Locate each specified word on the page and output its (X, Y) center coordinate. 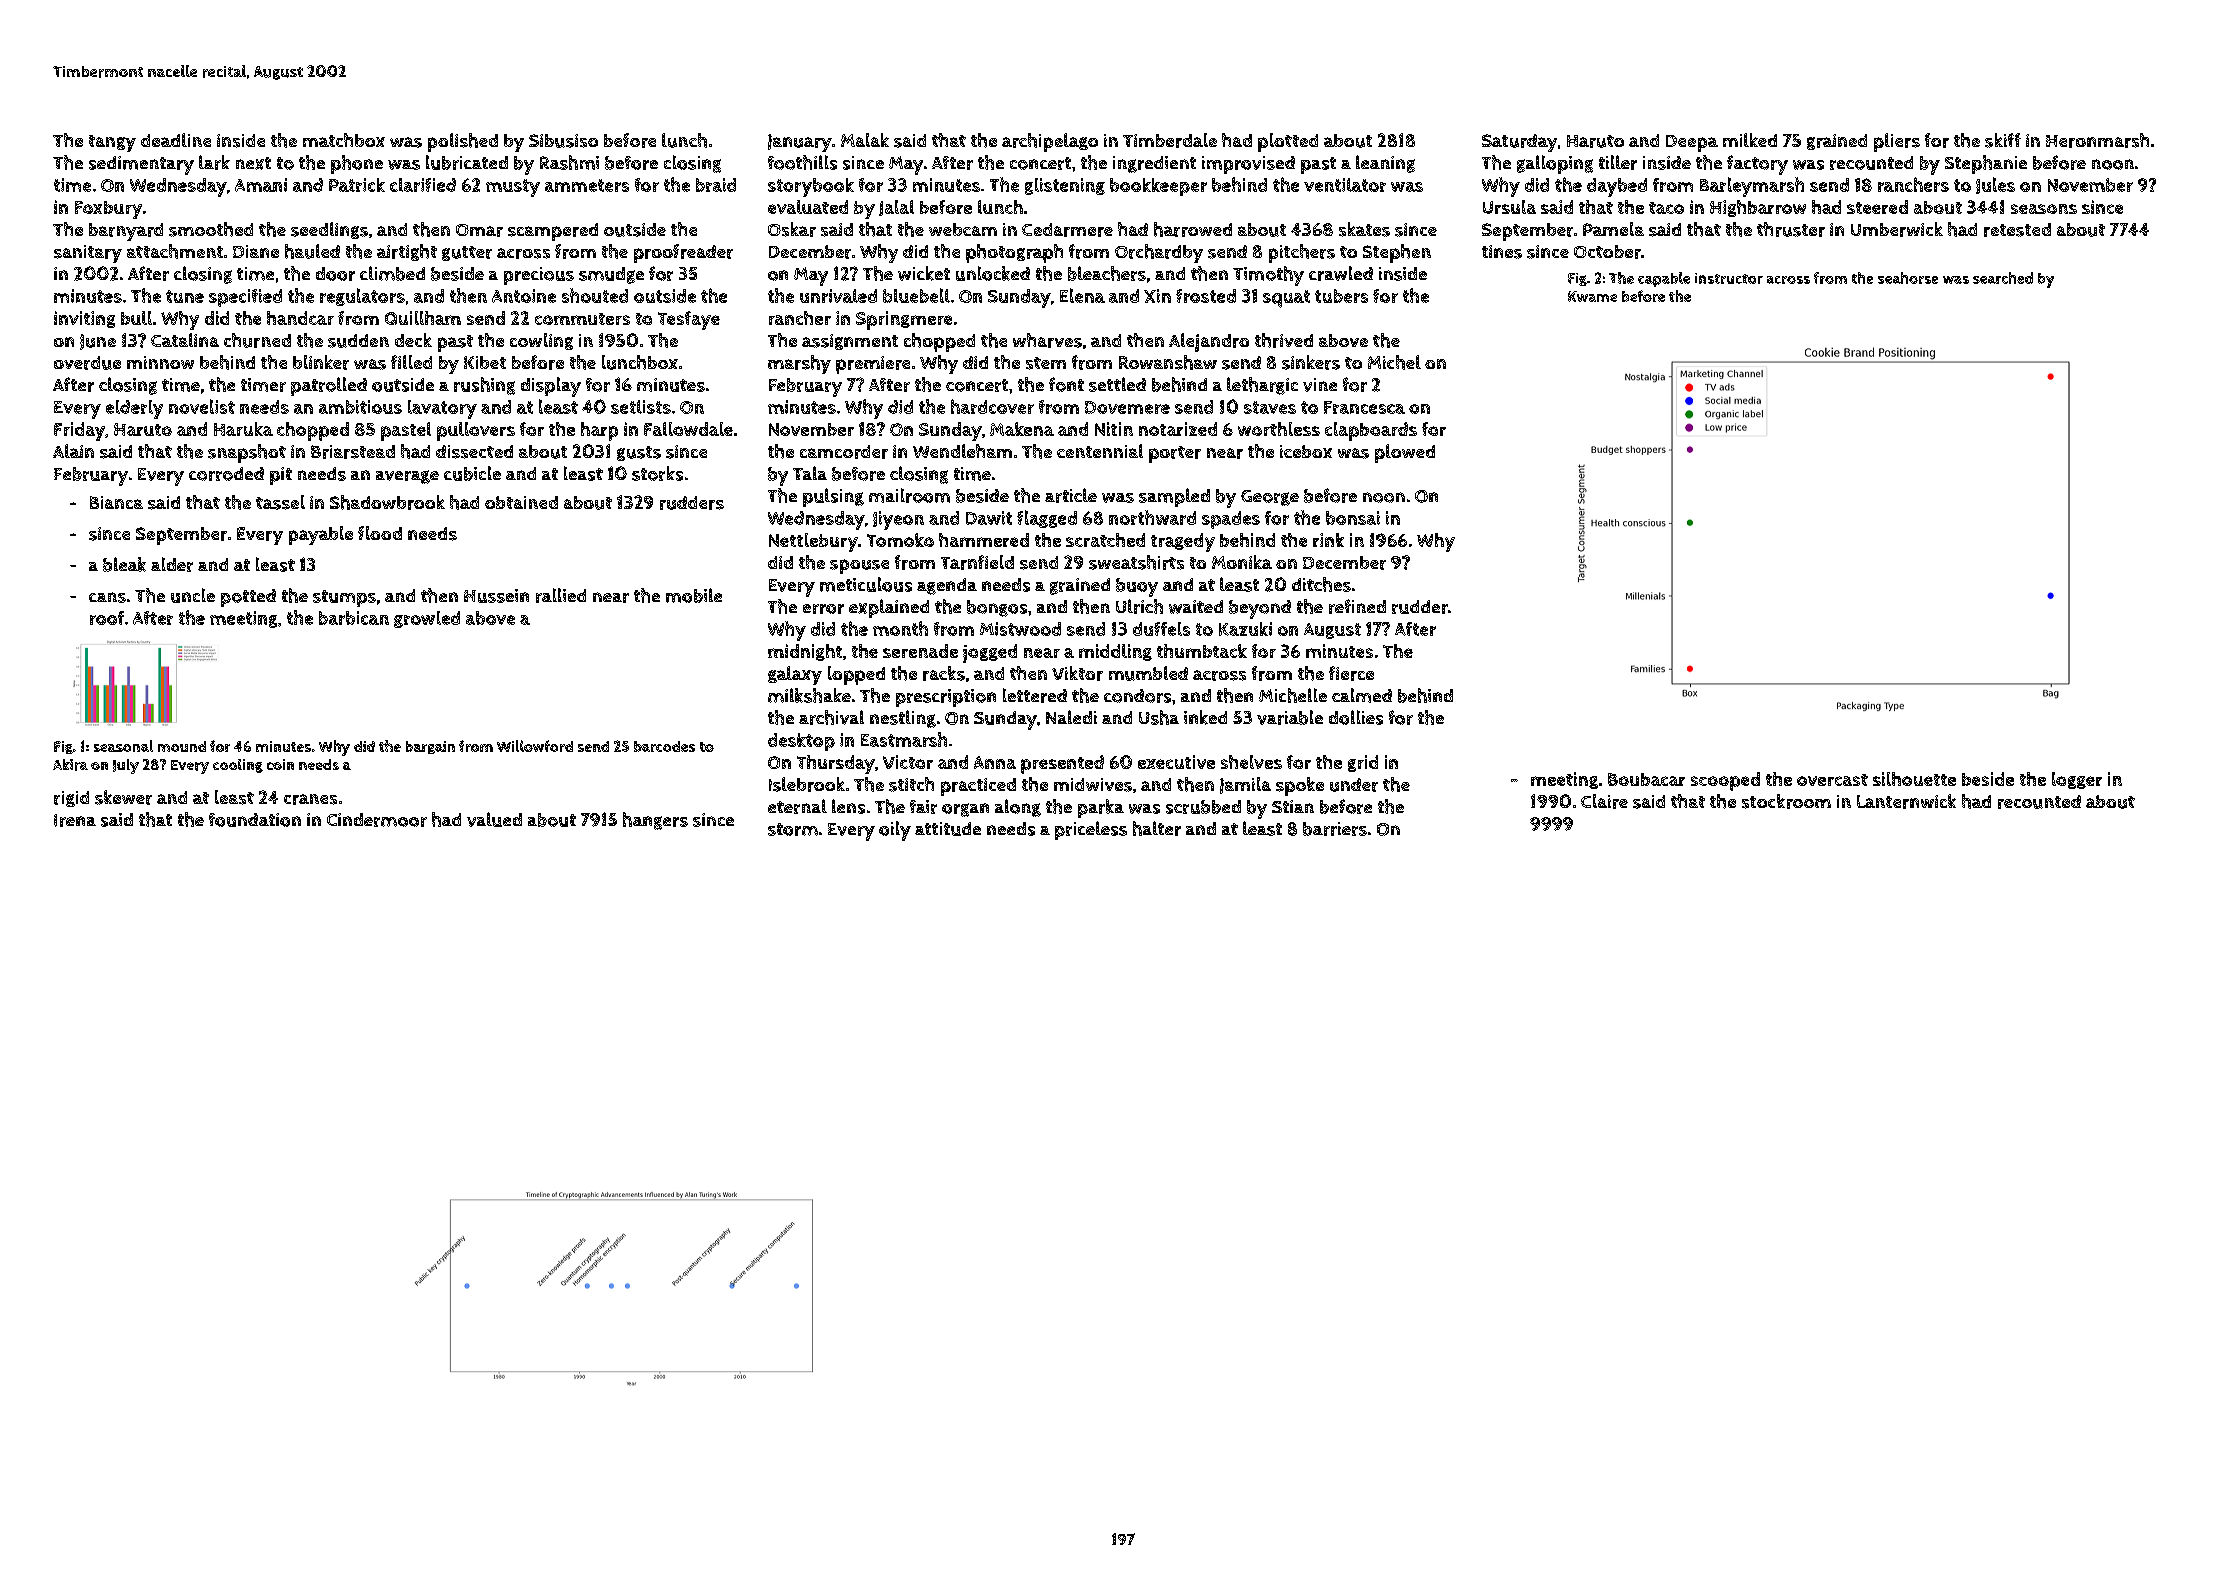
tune (185, 296)
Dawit (989, 518)
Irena (75, 820)
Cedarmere (1067, 230)
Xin (1157, 296)
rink (1328, 540)
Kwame (1592, 296)
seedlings (329, 230)
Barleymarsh (1752, 187)
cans (107, 597)
